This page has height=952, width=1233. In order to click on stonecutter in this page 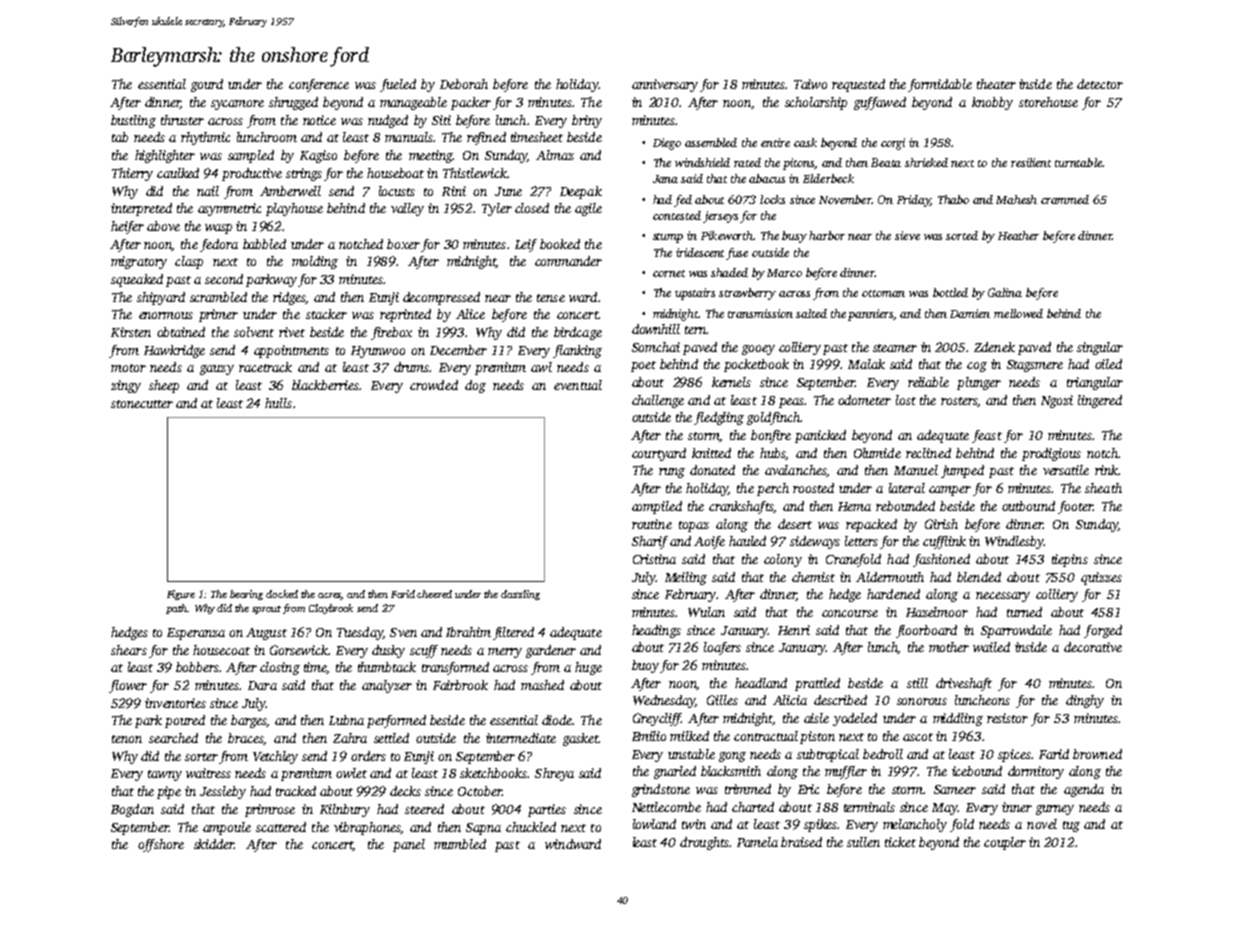, I will do `click(142, 404)`.
